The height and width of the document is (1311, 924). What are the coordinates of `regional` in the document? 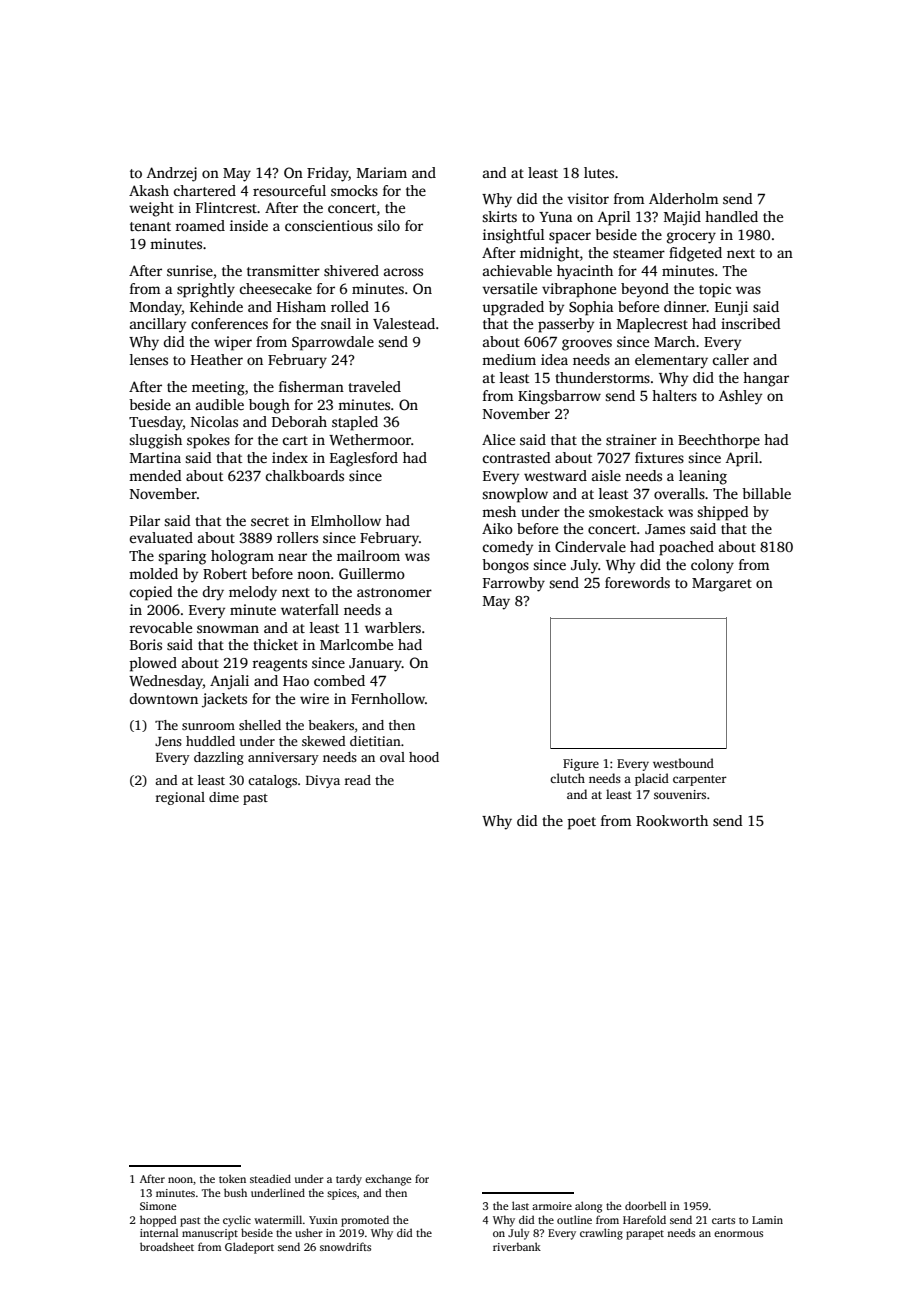 It's located at (180, 798).
